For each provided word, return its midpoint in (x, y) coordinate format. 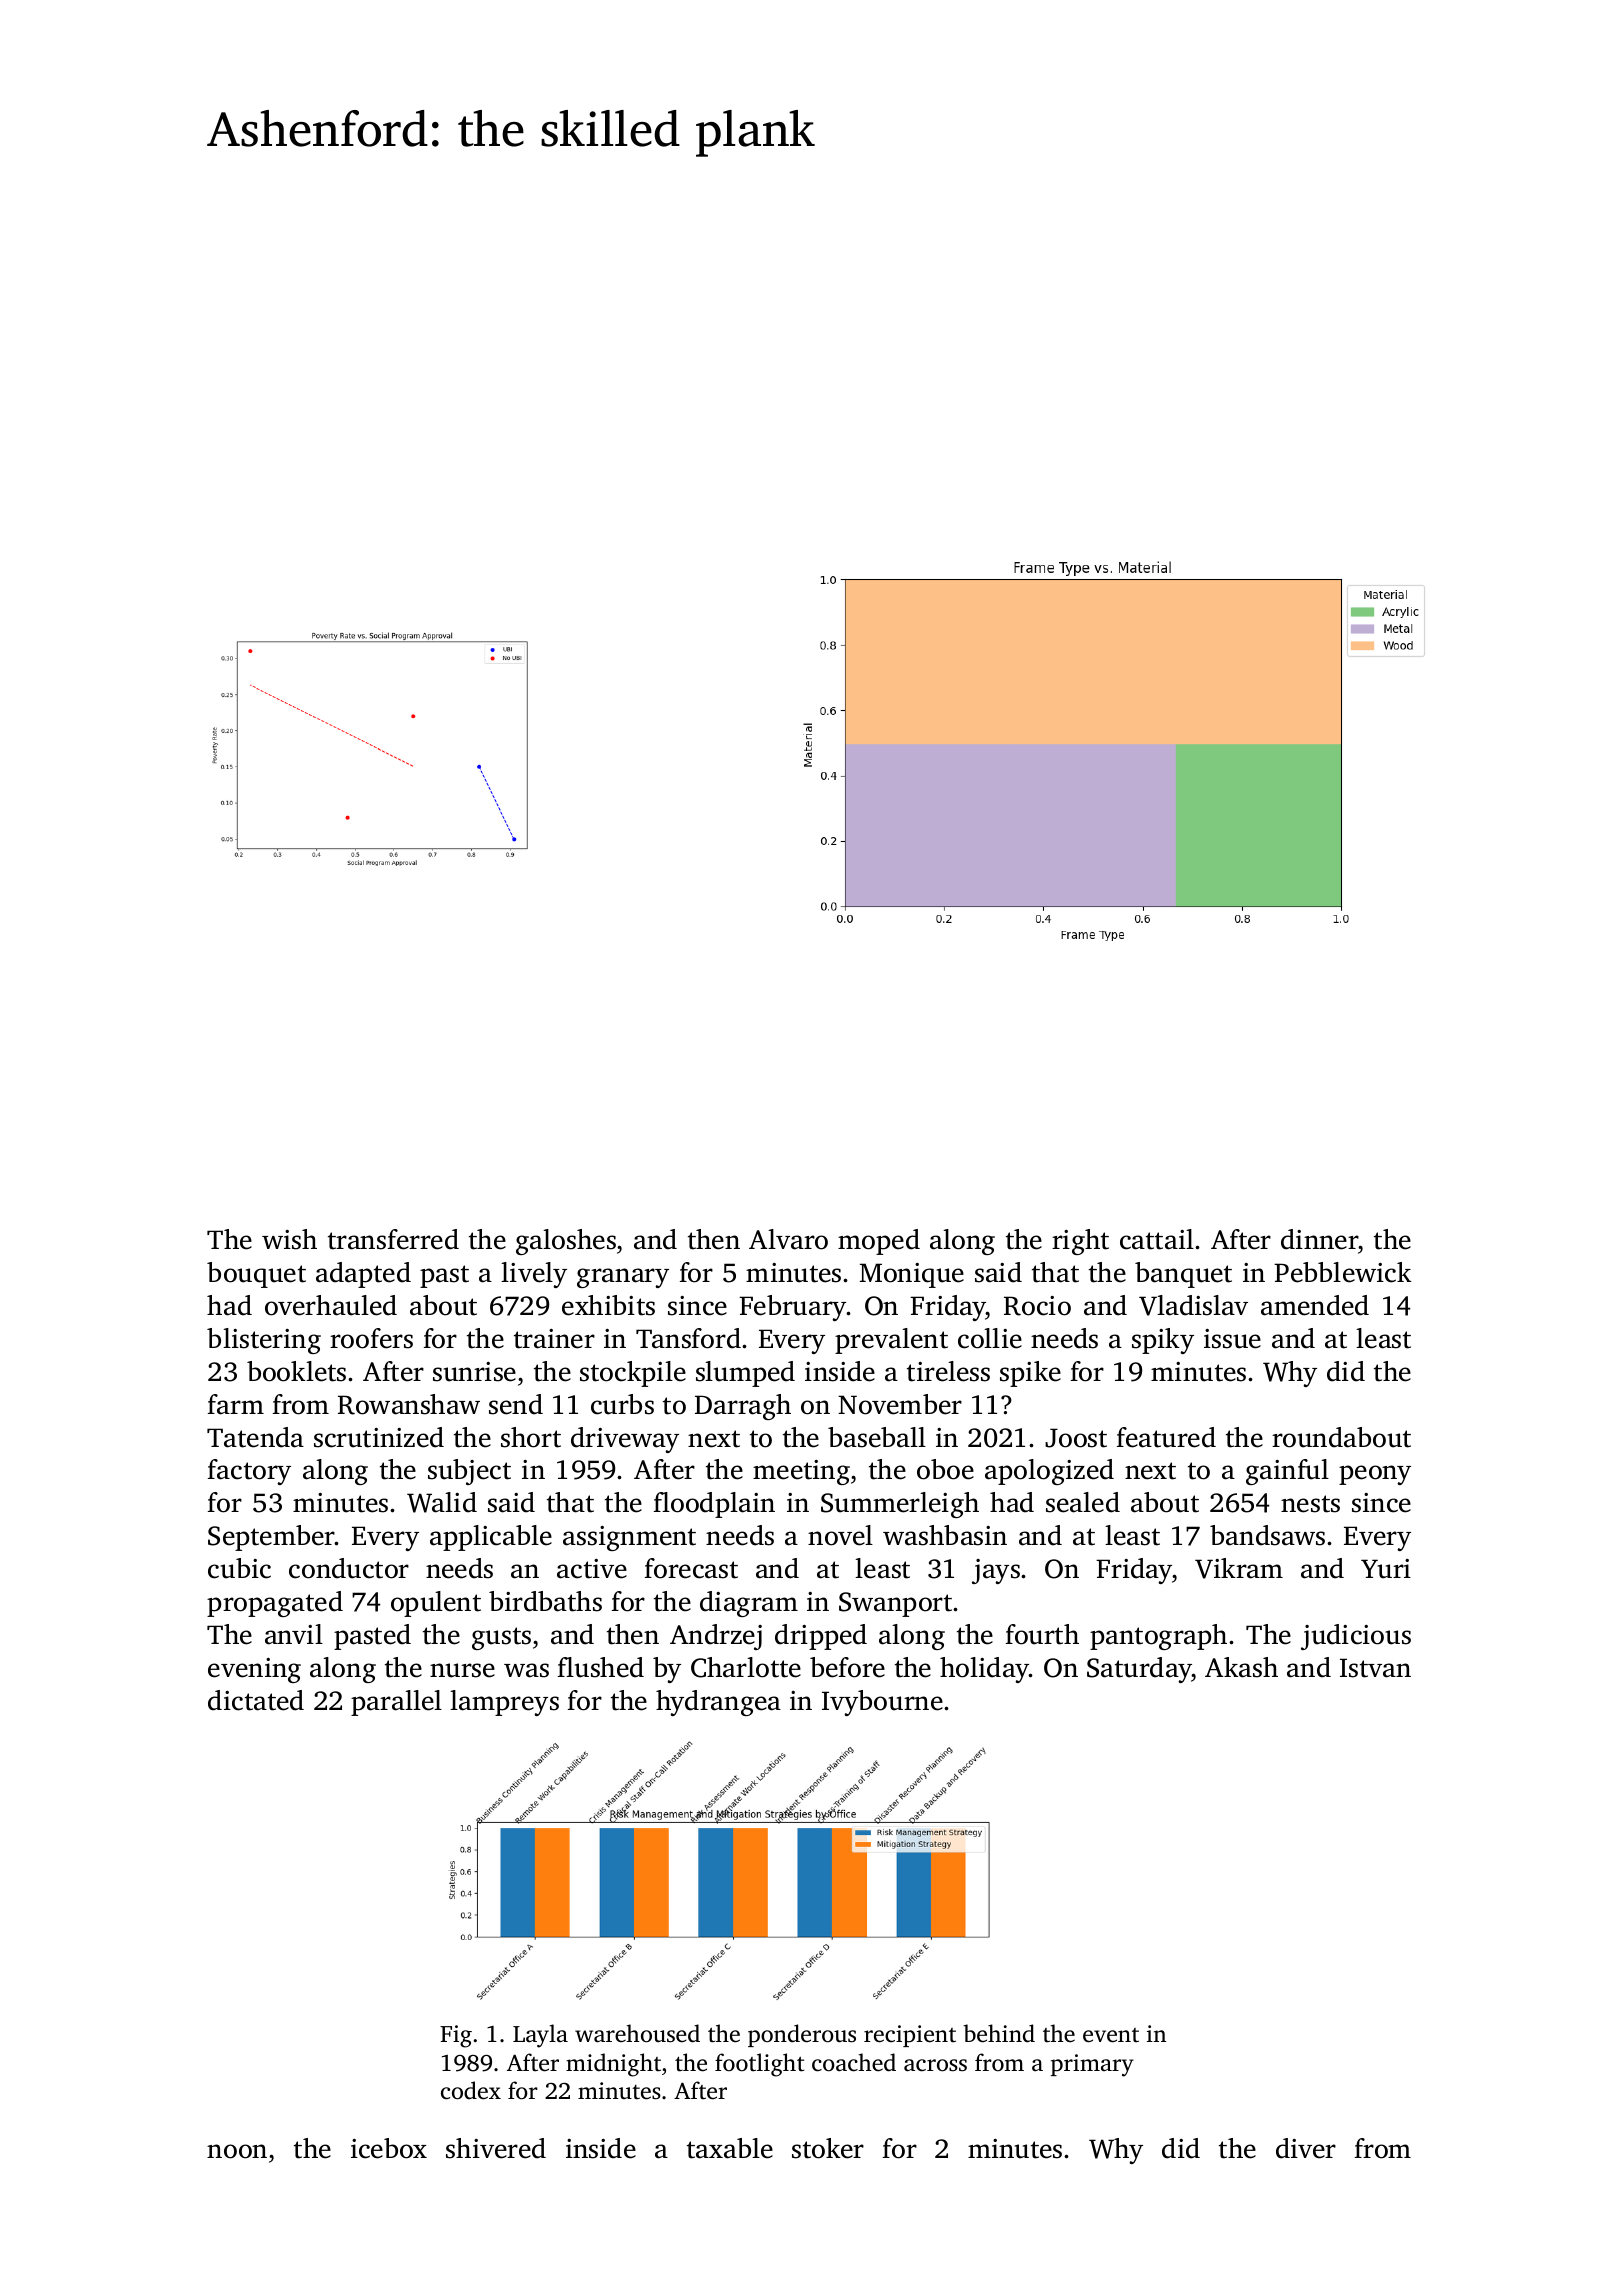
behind (999, 2033)
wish (289, 1239)
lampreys (504, 1703)
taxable (730, 2148)
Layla (540, 2036)
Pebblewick (1343, 1272)
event (1111, 2035)
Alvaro (788, 1239)
